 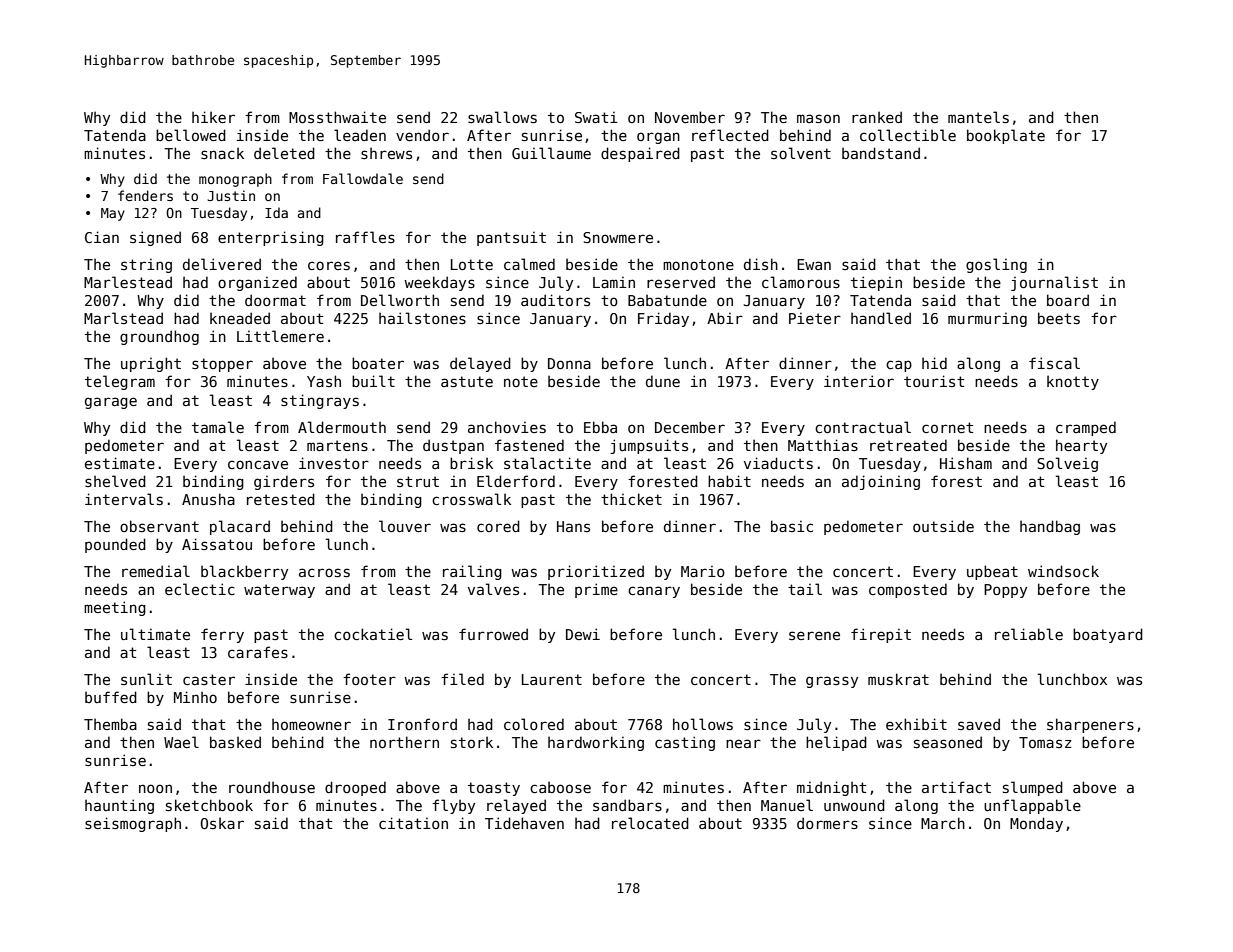 What do you see at coordinates (690, 427) in the screenshot?
I see `December` at bounding box center [690, 427].
